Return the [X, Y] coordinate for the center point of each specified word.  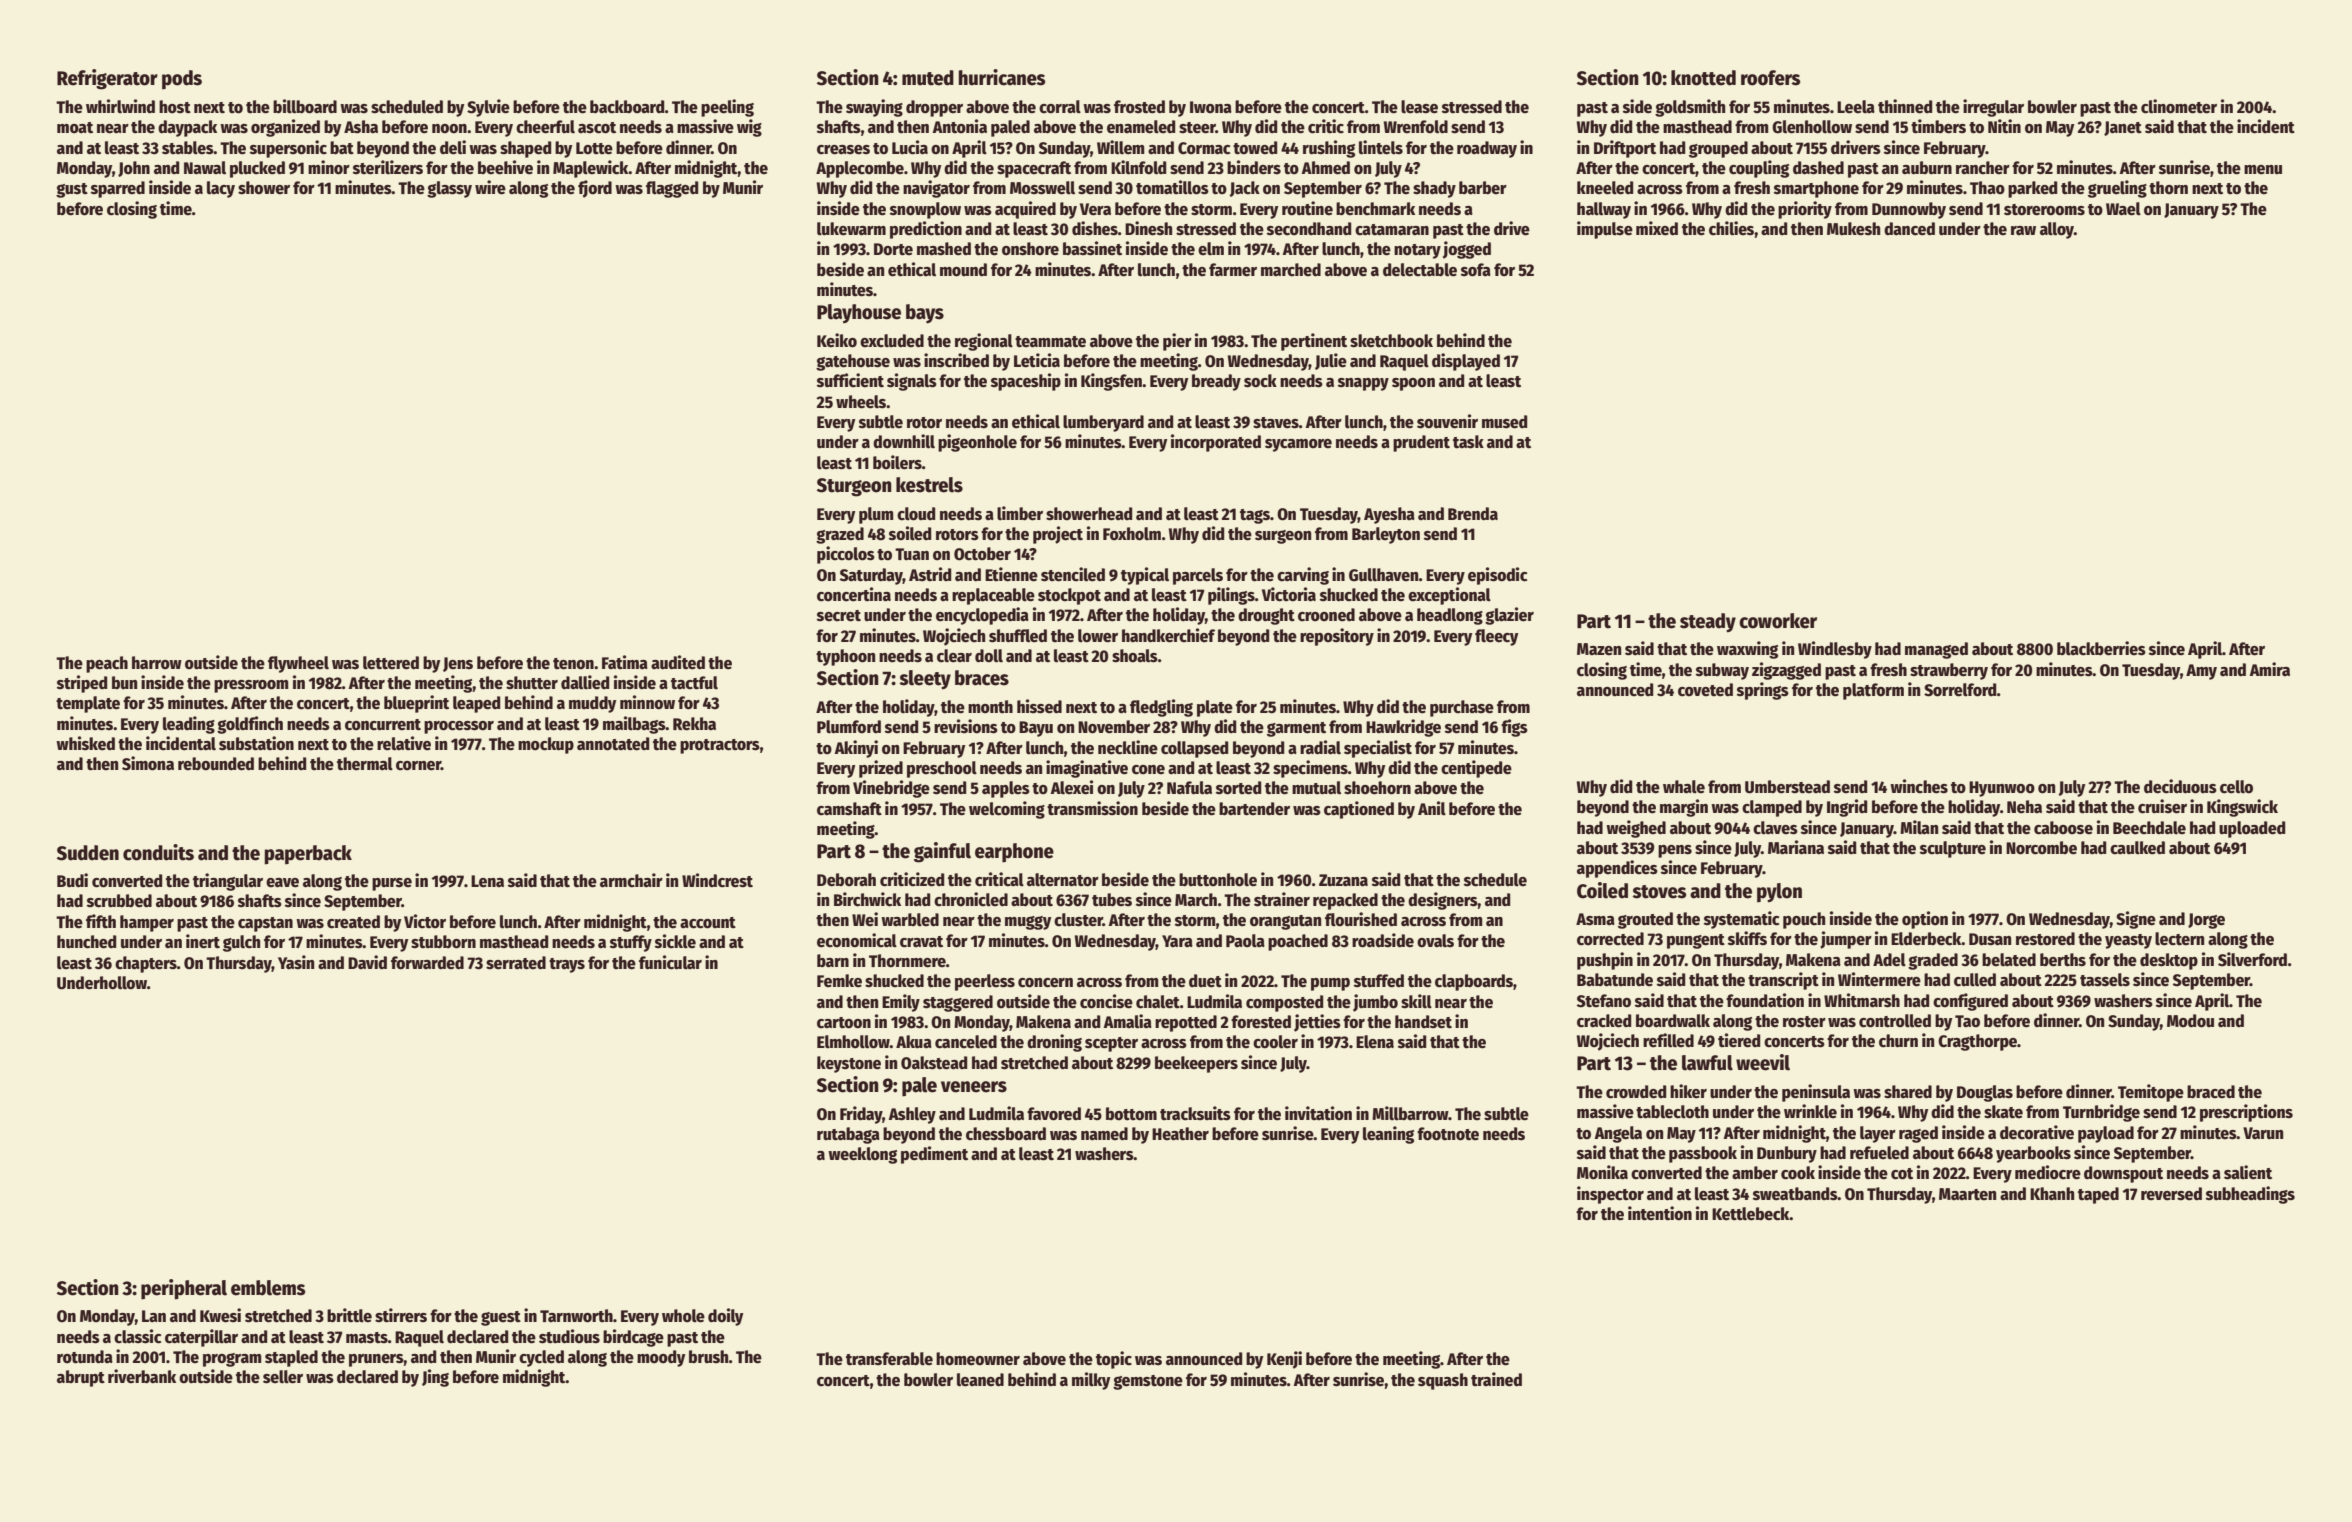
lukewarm [851, 229]
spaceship [1026, 382]
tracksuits [1195, 1113]
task [1468, 442]
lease [1419, 107]
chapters [146, 964]
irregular [1993, 108]
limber [1020, 513]
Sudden [88, 853]
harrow [157, 663]
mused [1504, 422]
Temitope [2151, 1093]
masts [367, 1338]
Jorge [2206, 921]
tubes [1112, 900]
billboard [305, 106]
